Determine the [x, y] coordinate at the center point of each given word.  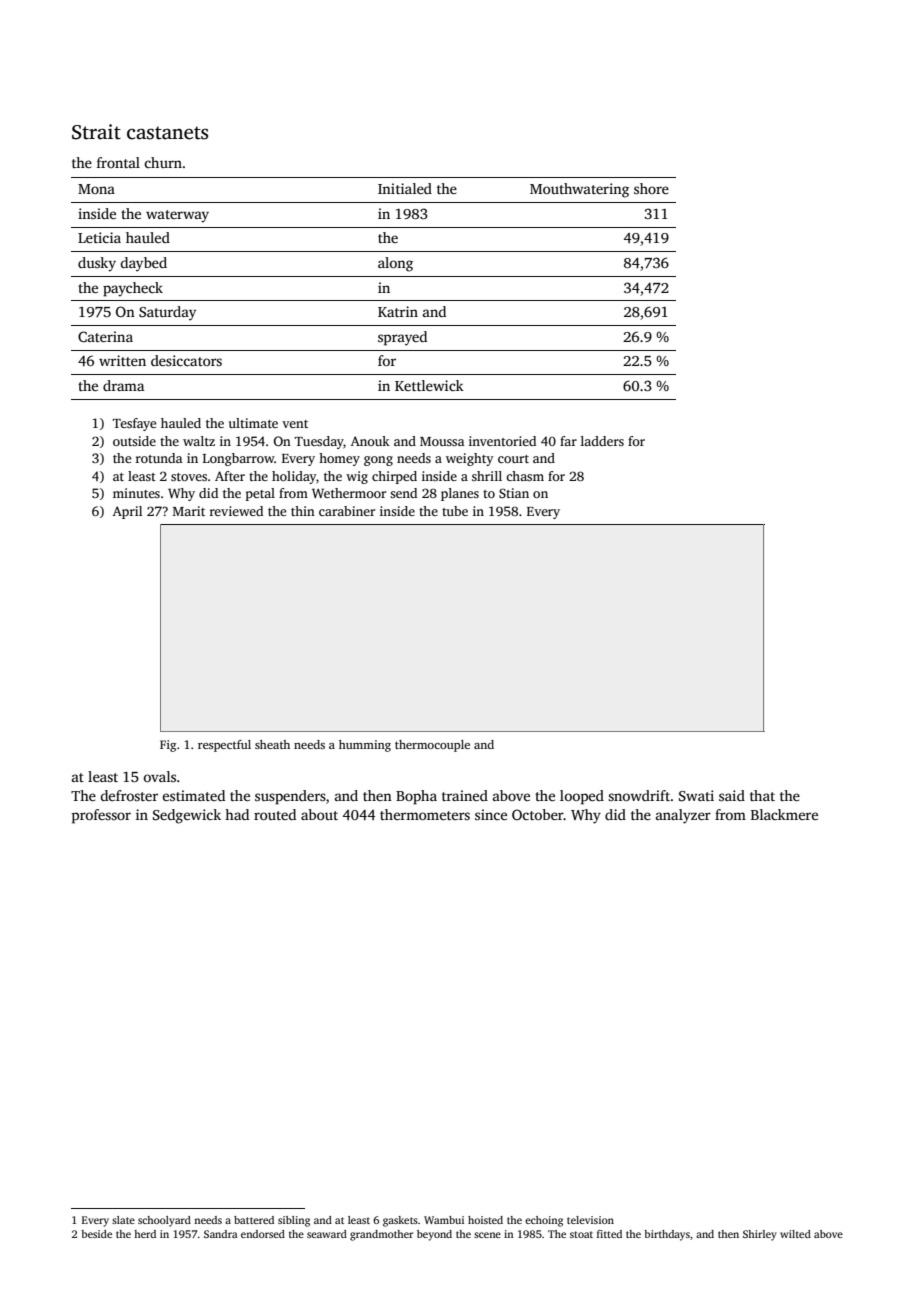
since [491, 814]
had [237, 814]
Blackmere [784, 814]
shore [651, 188]
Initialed [405, 188]
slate [123, 1220]
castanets [167, 133]
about [319, 814]
